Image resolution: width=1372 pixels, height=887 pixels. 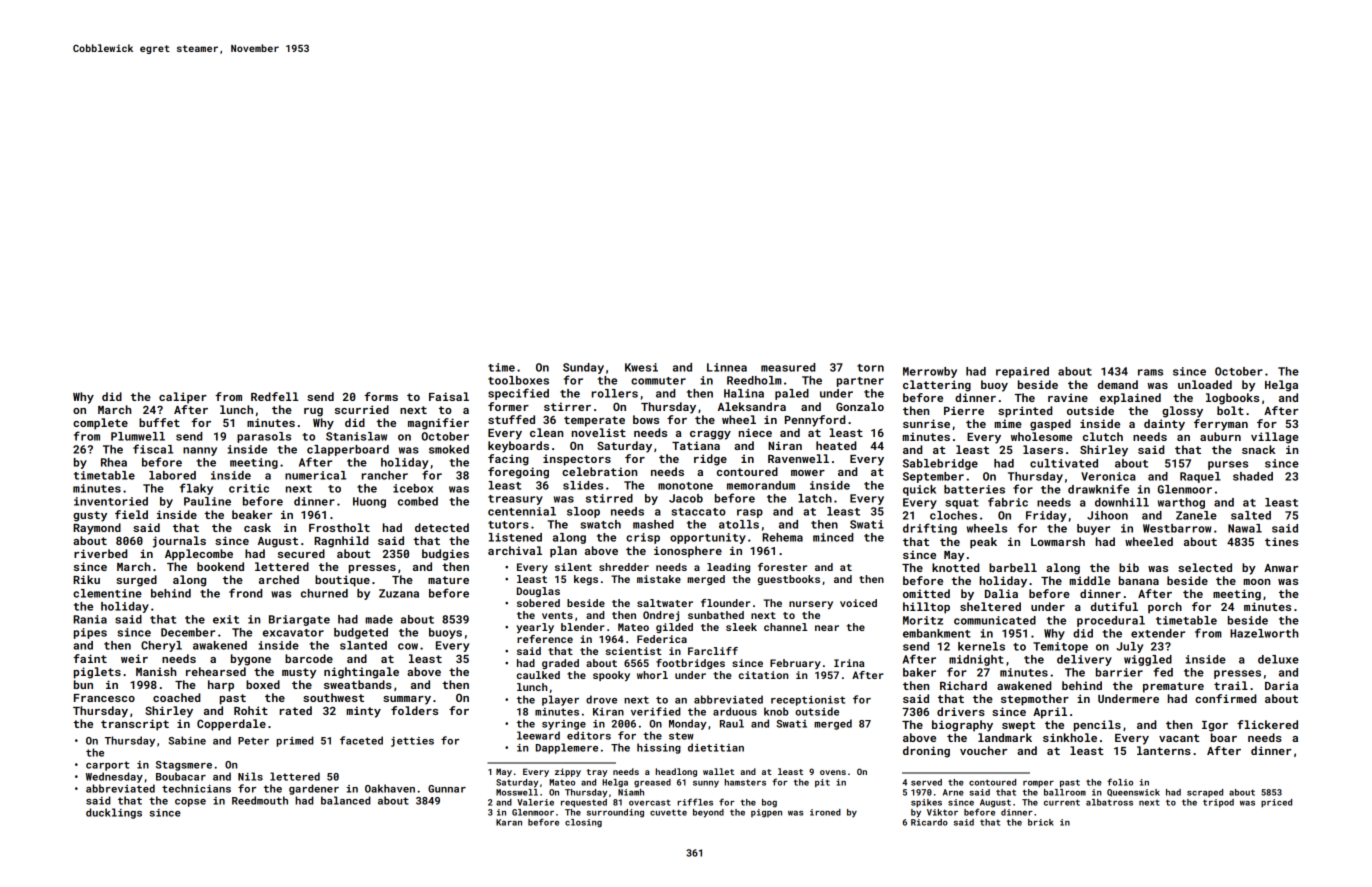 I want to click on ducklings, so click(x=114, y=813).
